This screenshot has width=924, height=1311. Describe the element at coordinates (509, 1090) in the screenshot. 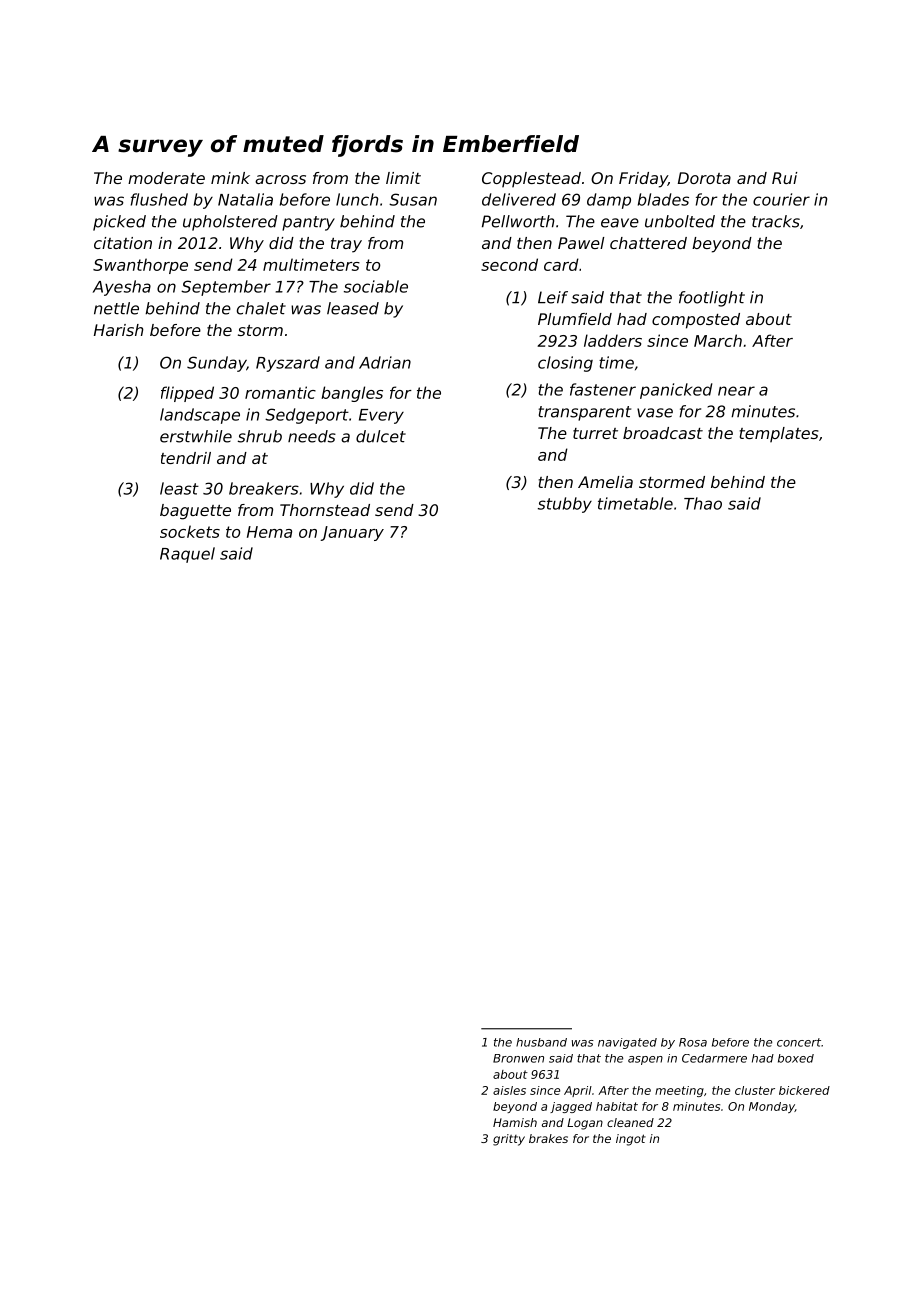

I see `aisles` at that location.
